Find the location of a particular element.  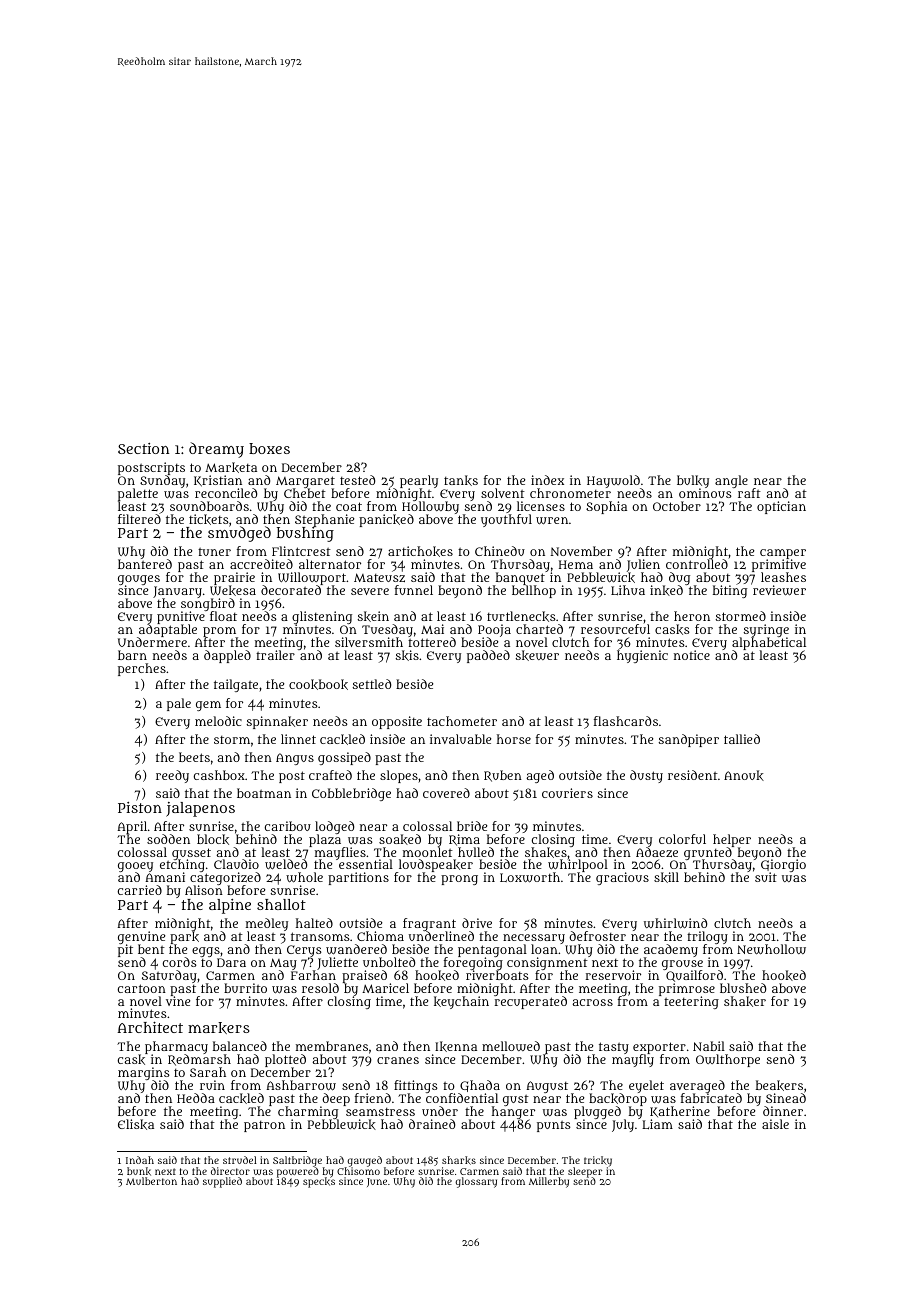

Hollowby is located at coordinates (430, 507).
